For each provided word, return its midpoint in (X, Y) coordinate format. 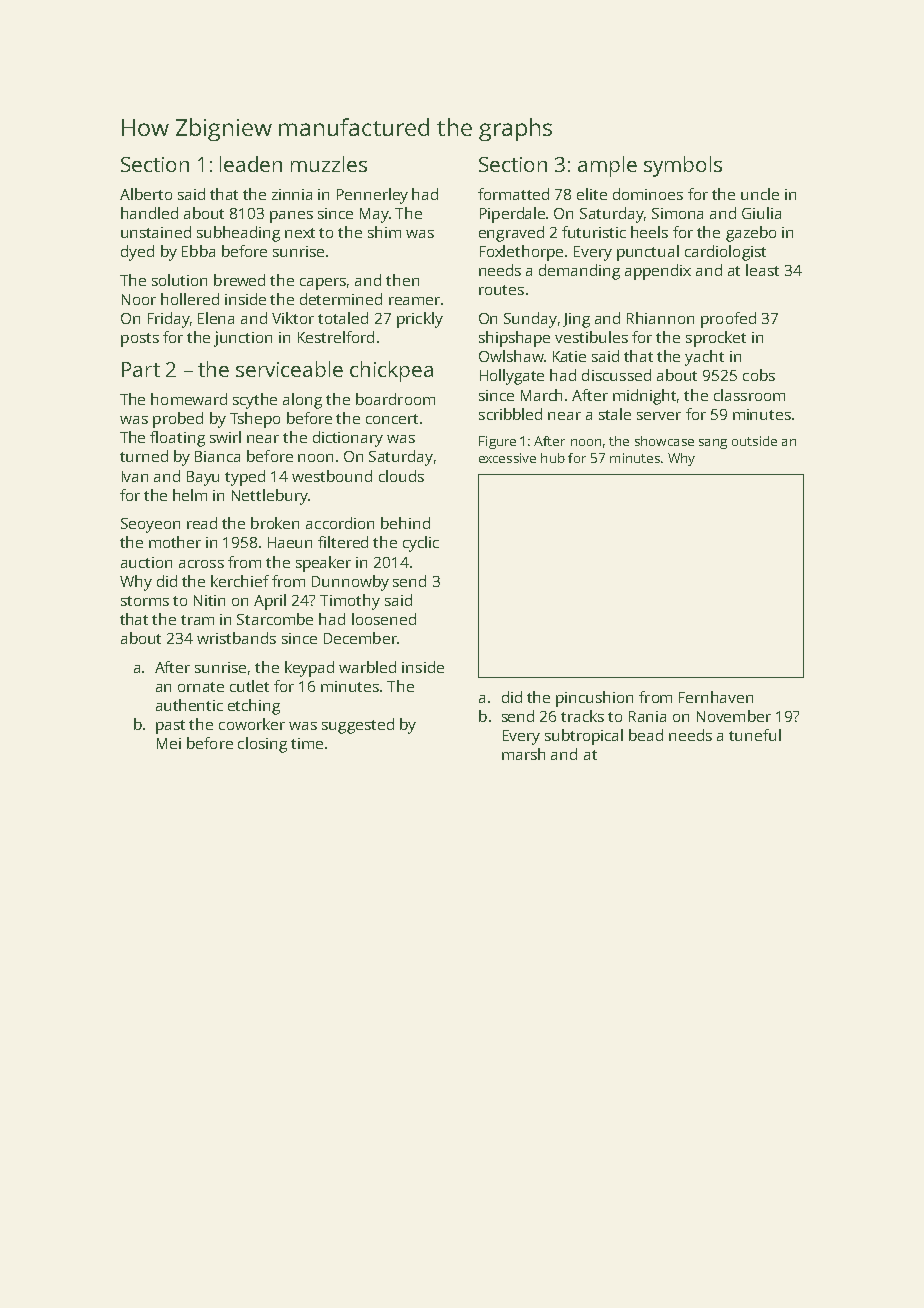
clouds (401, 476)
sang (713, 444)
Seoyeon (150, 525)
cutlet (249, 686)
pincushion (594, 699)
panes (291, 217)
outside (754, 441)
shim (384, 232)
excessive (507, 458)
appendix (658, 272)
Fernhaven (716, 697)
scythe (255, 401)
